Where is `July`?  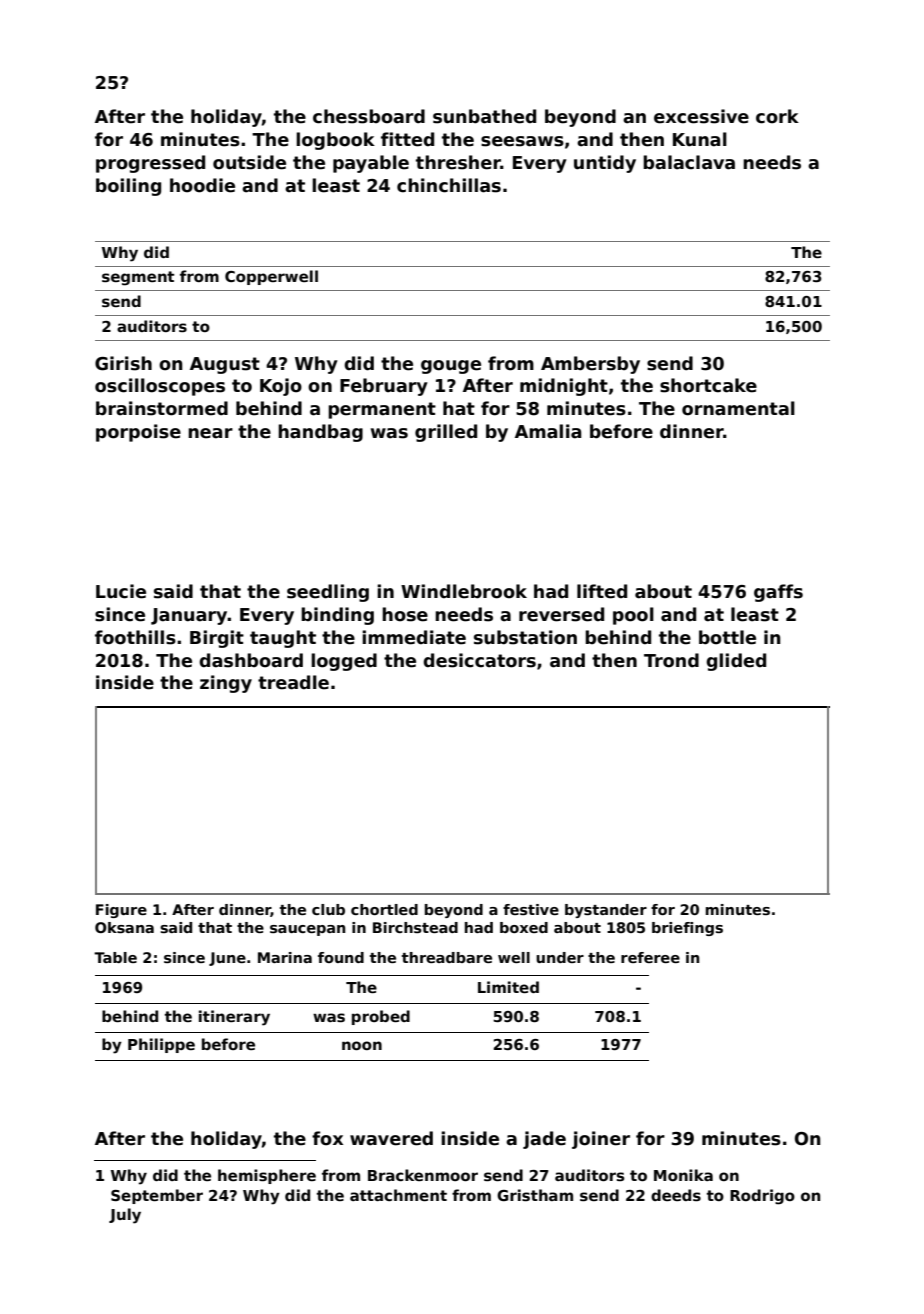
July is located at coordinates (125, 1216).
